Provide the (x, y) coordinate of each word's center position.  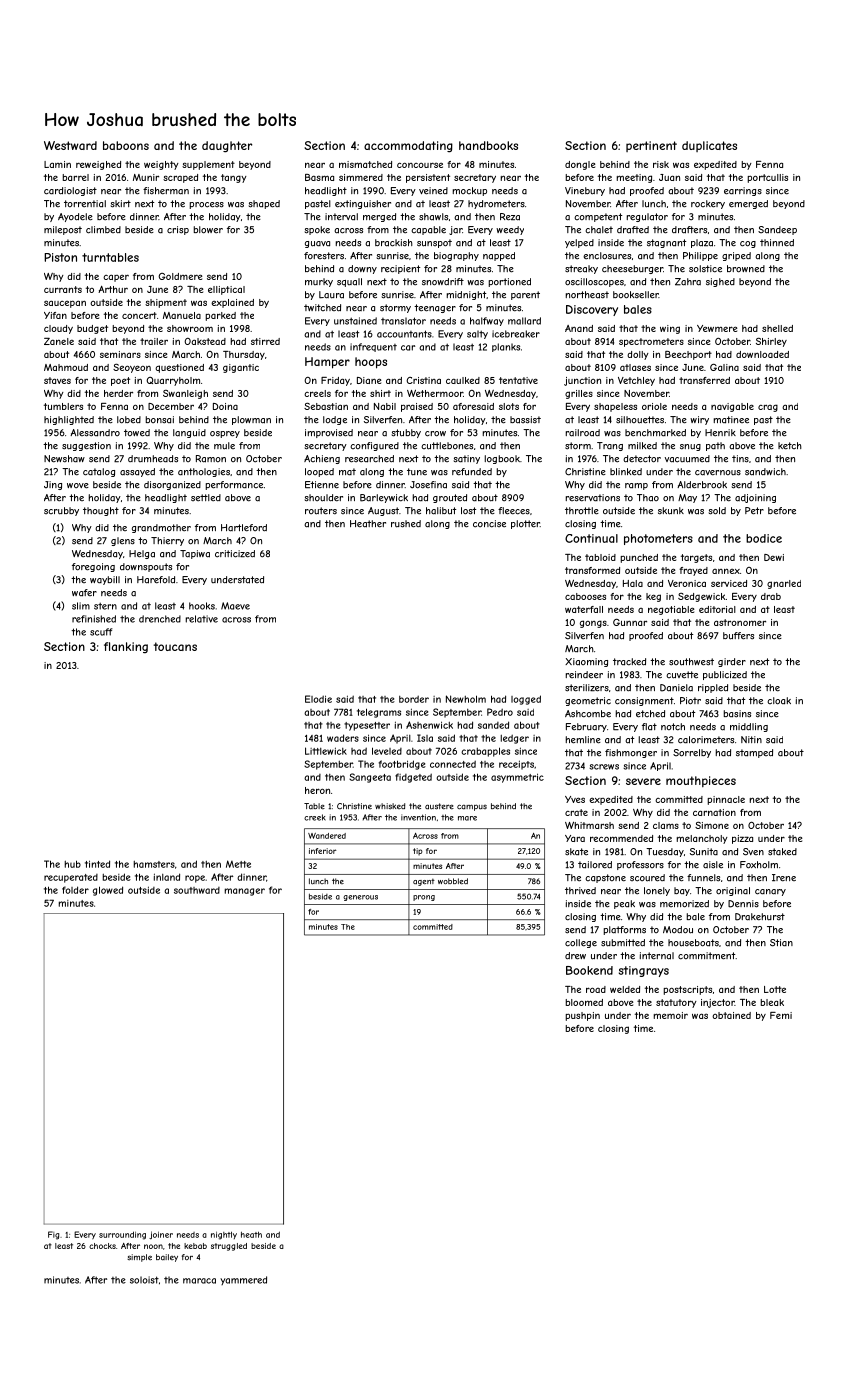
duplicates (709, 146)
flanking (126, 647)
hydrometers (496, 204)
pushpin (582, 1016)
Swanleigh (185, 394)
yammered (243, 1280)
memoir (670, 1015)
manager (244, 892)
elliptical (226, 290)
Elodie (318, 699)
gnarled (784, 584)
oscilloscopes (594, 282)
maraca (199, 1281)
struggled (229, 1247)
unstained (355, 321)
